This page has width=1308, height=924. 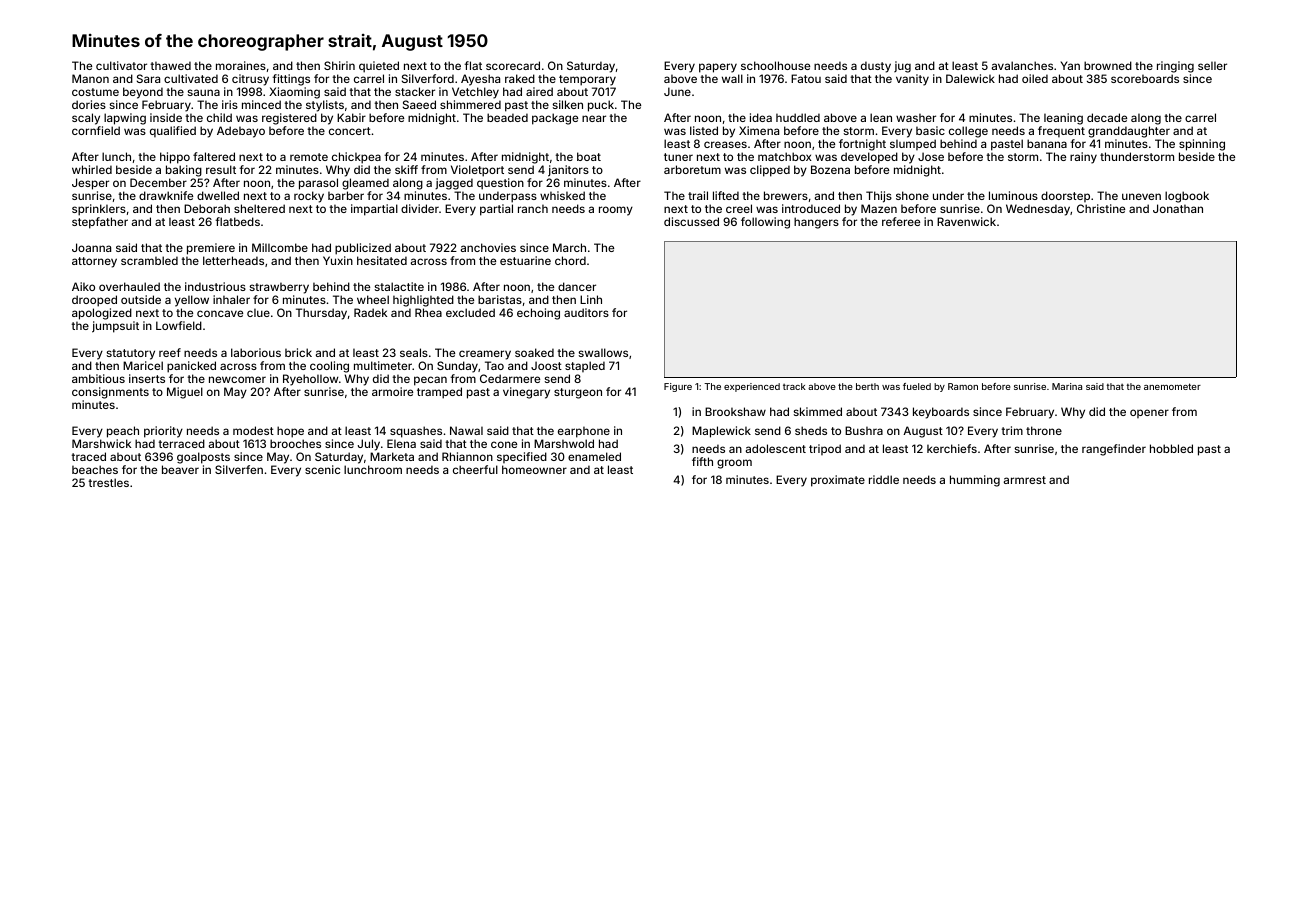 What do you see at coordinates (838, 481) in the page?
I see `proximate` at bounding box center [838, 481].
